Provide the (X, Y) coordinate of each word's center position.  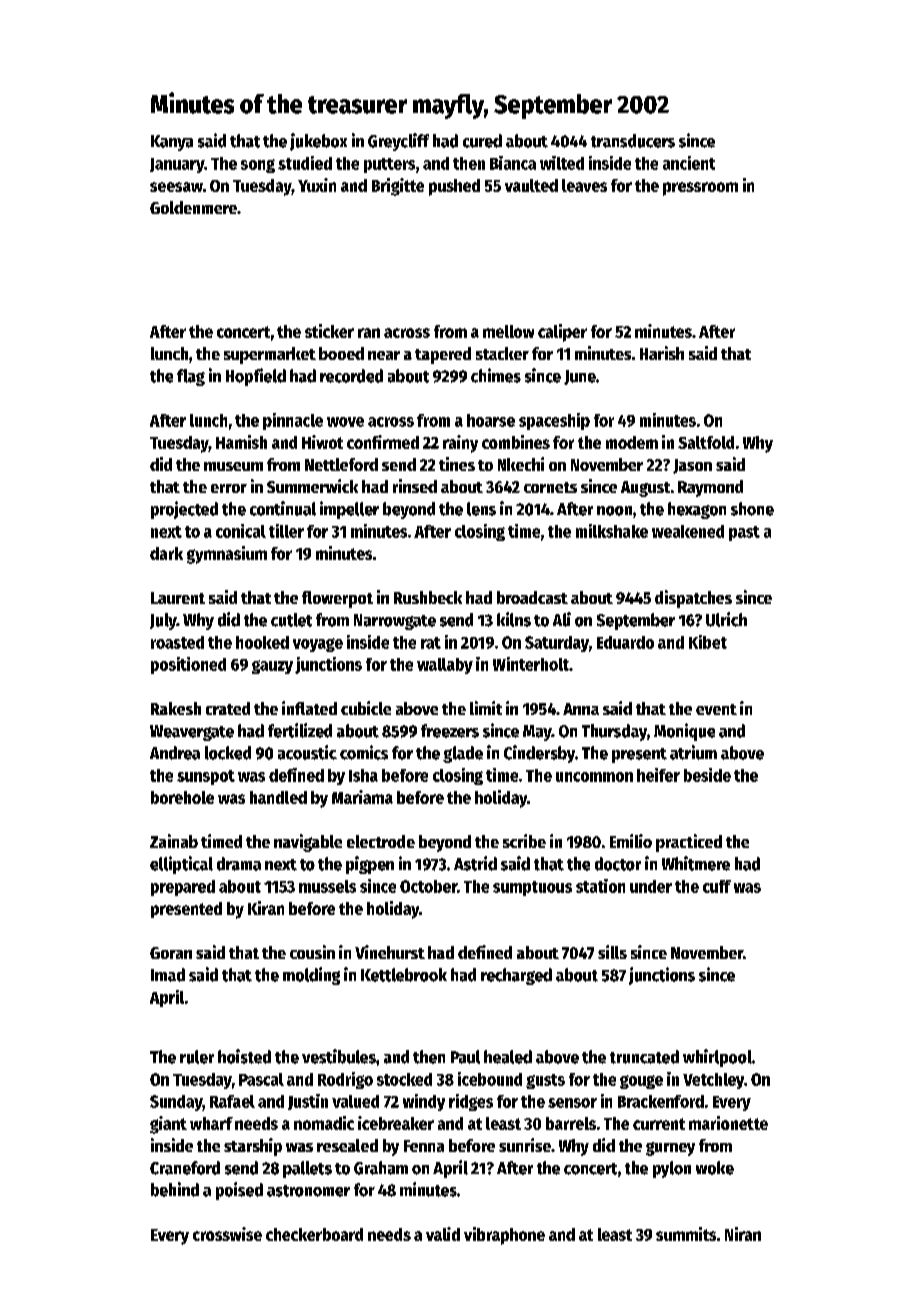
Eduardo (625, 642)
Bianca (513, 163)
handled (278, 797)
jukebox (318, 142)
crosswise (227, 1234)
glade (463, 754)
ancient (689, 163)
